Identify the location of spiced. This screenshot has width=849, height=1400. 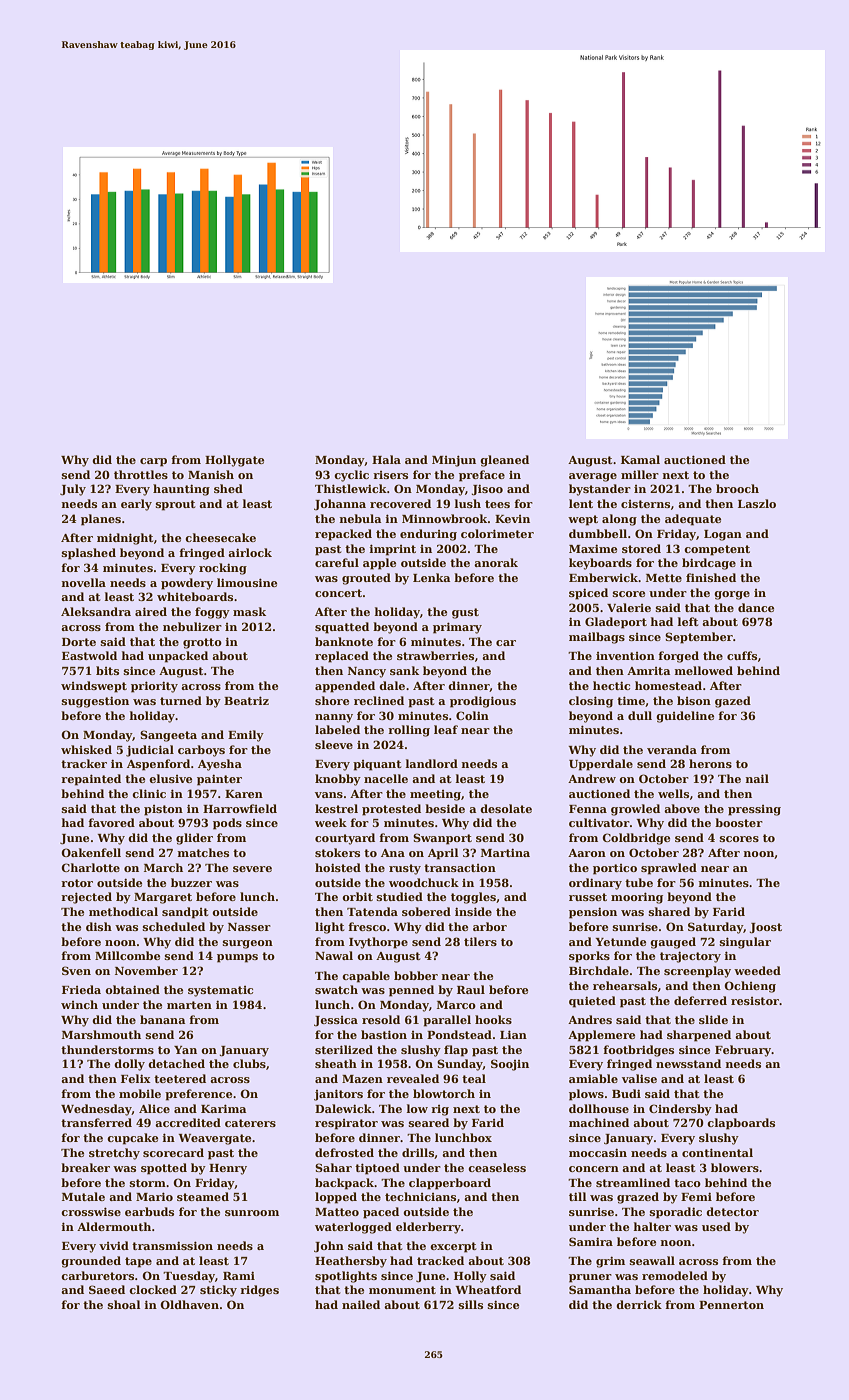
(588, 594).
